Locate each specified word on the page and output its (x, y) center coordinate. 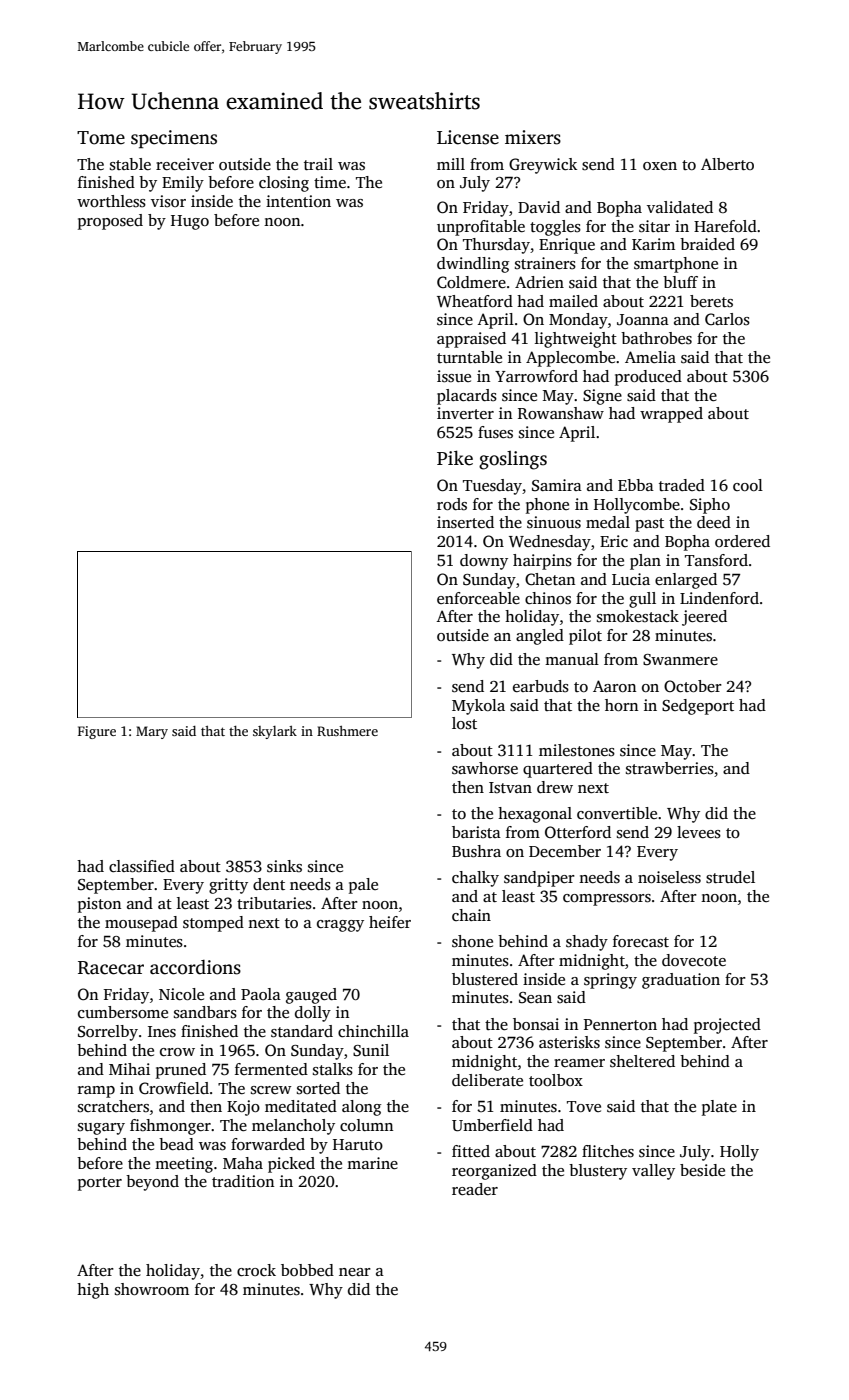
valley (653, 1172)
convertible (617, 813)
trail (318, 164)
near (355, 1272)
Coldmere (471, 282)
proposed (110, 222)
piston (99, 905)
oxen (660, 166)
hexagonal (535, 815)
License (468, 137)
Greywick (543, 166)
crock (256, 1270)
